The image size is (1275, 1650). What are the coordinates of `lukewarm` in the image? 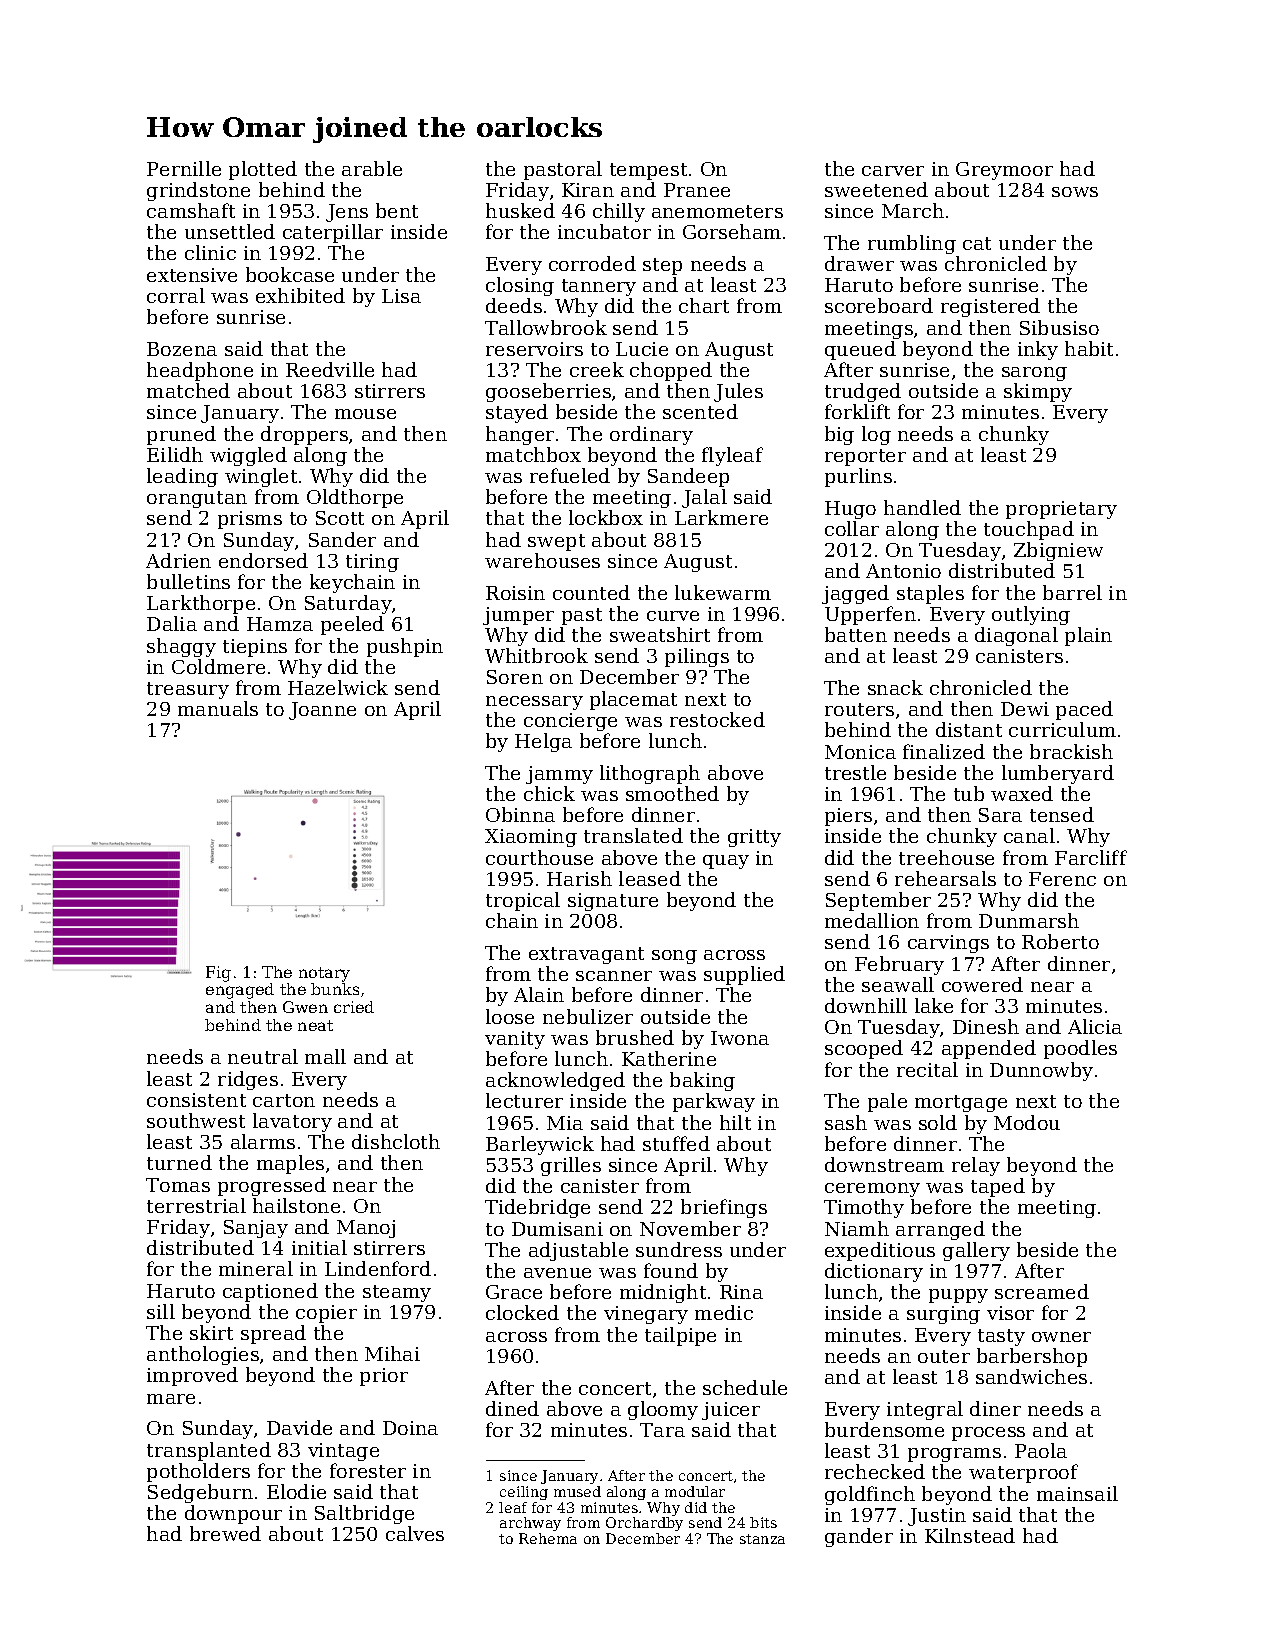 It's located at (723, 592).
